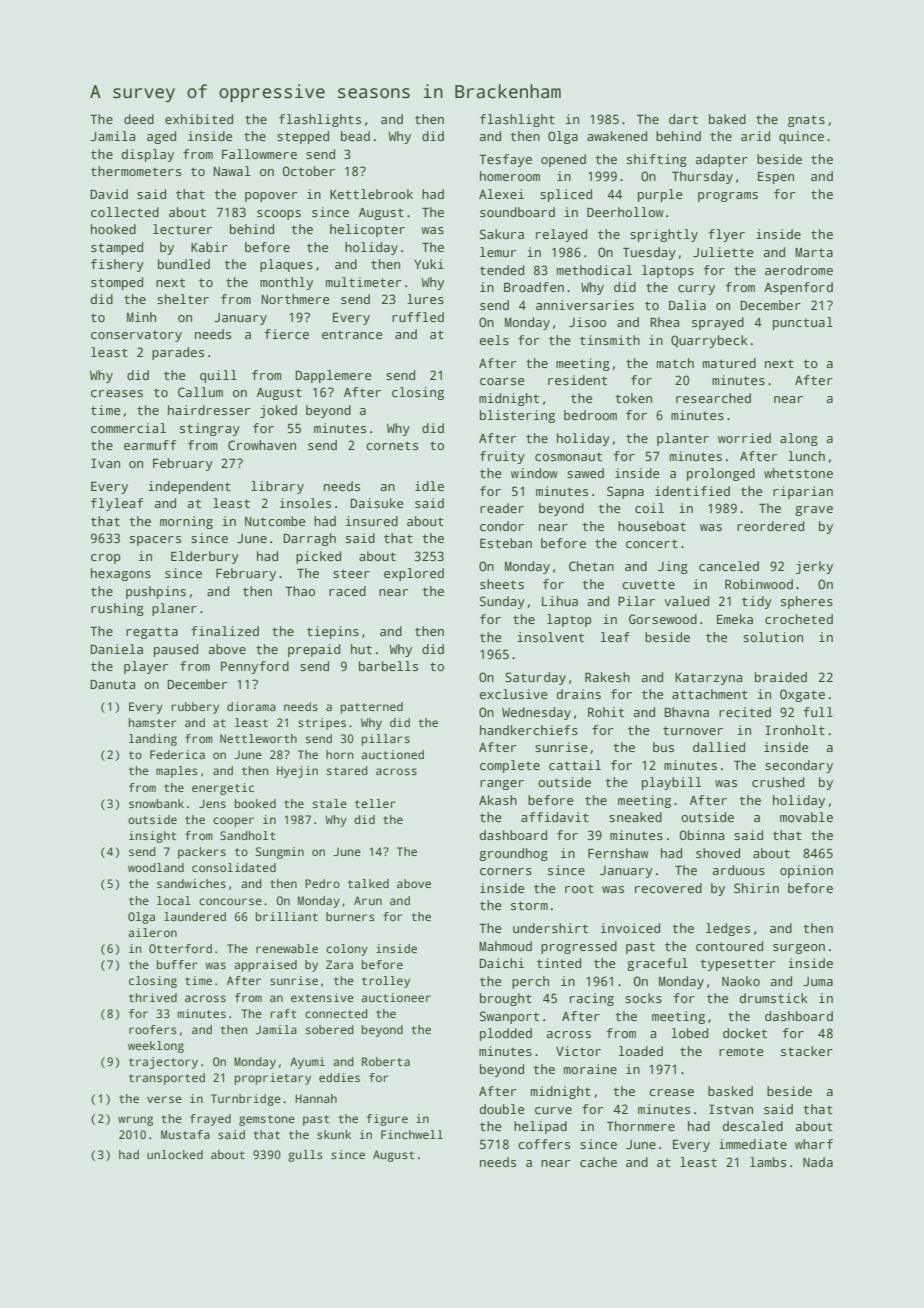 The width and height of the screenshot is (924, 1308). What do you see at coordinates (355, 136) in the screenshot?
I see `bead` at bounding box center [355, 136].
